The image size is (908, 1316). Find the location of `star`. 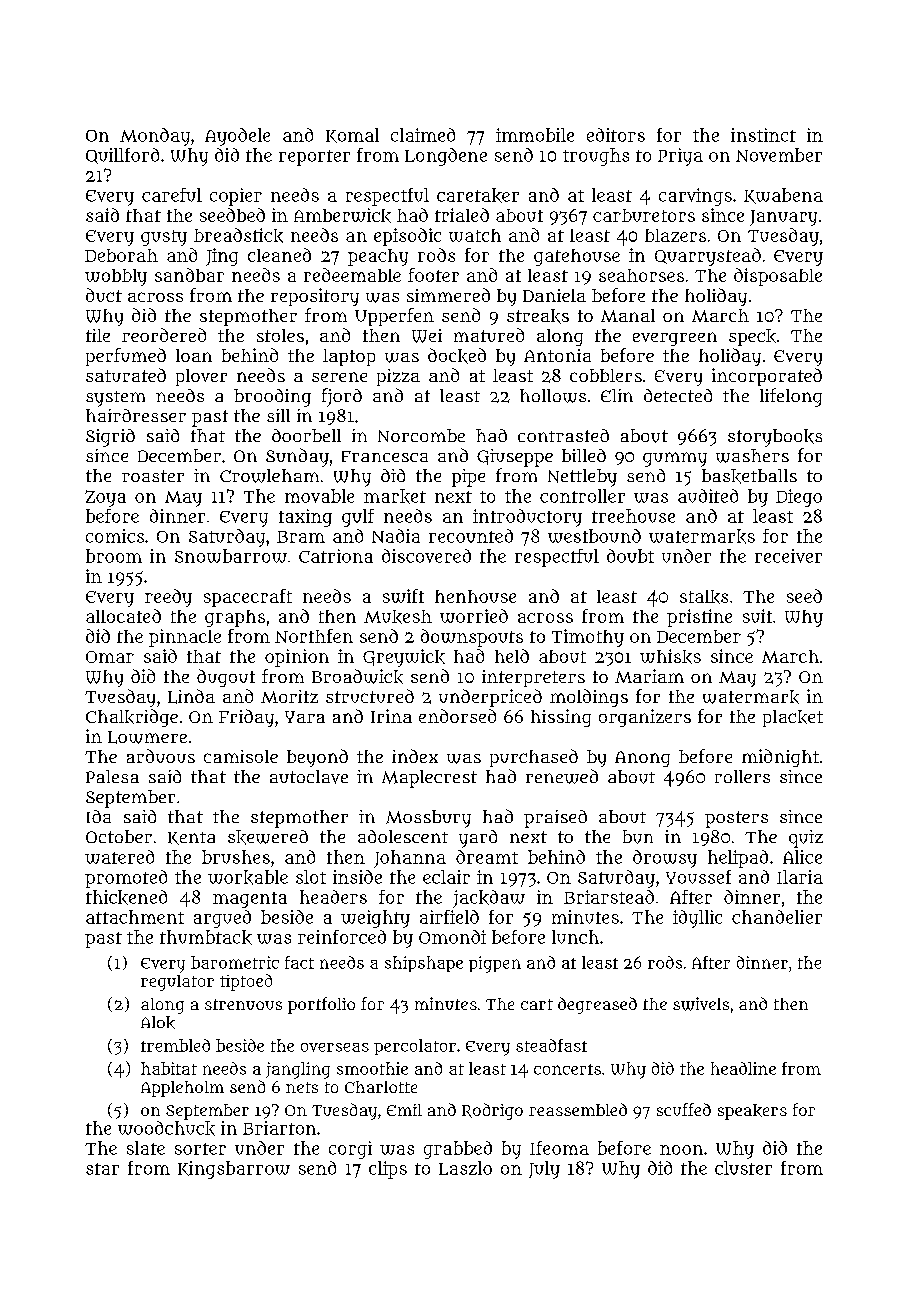

star is located at coordinates (102, 1169).
